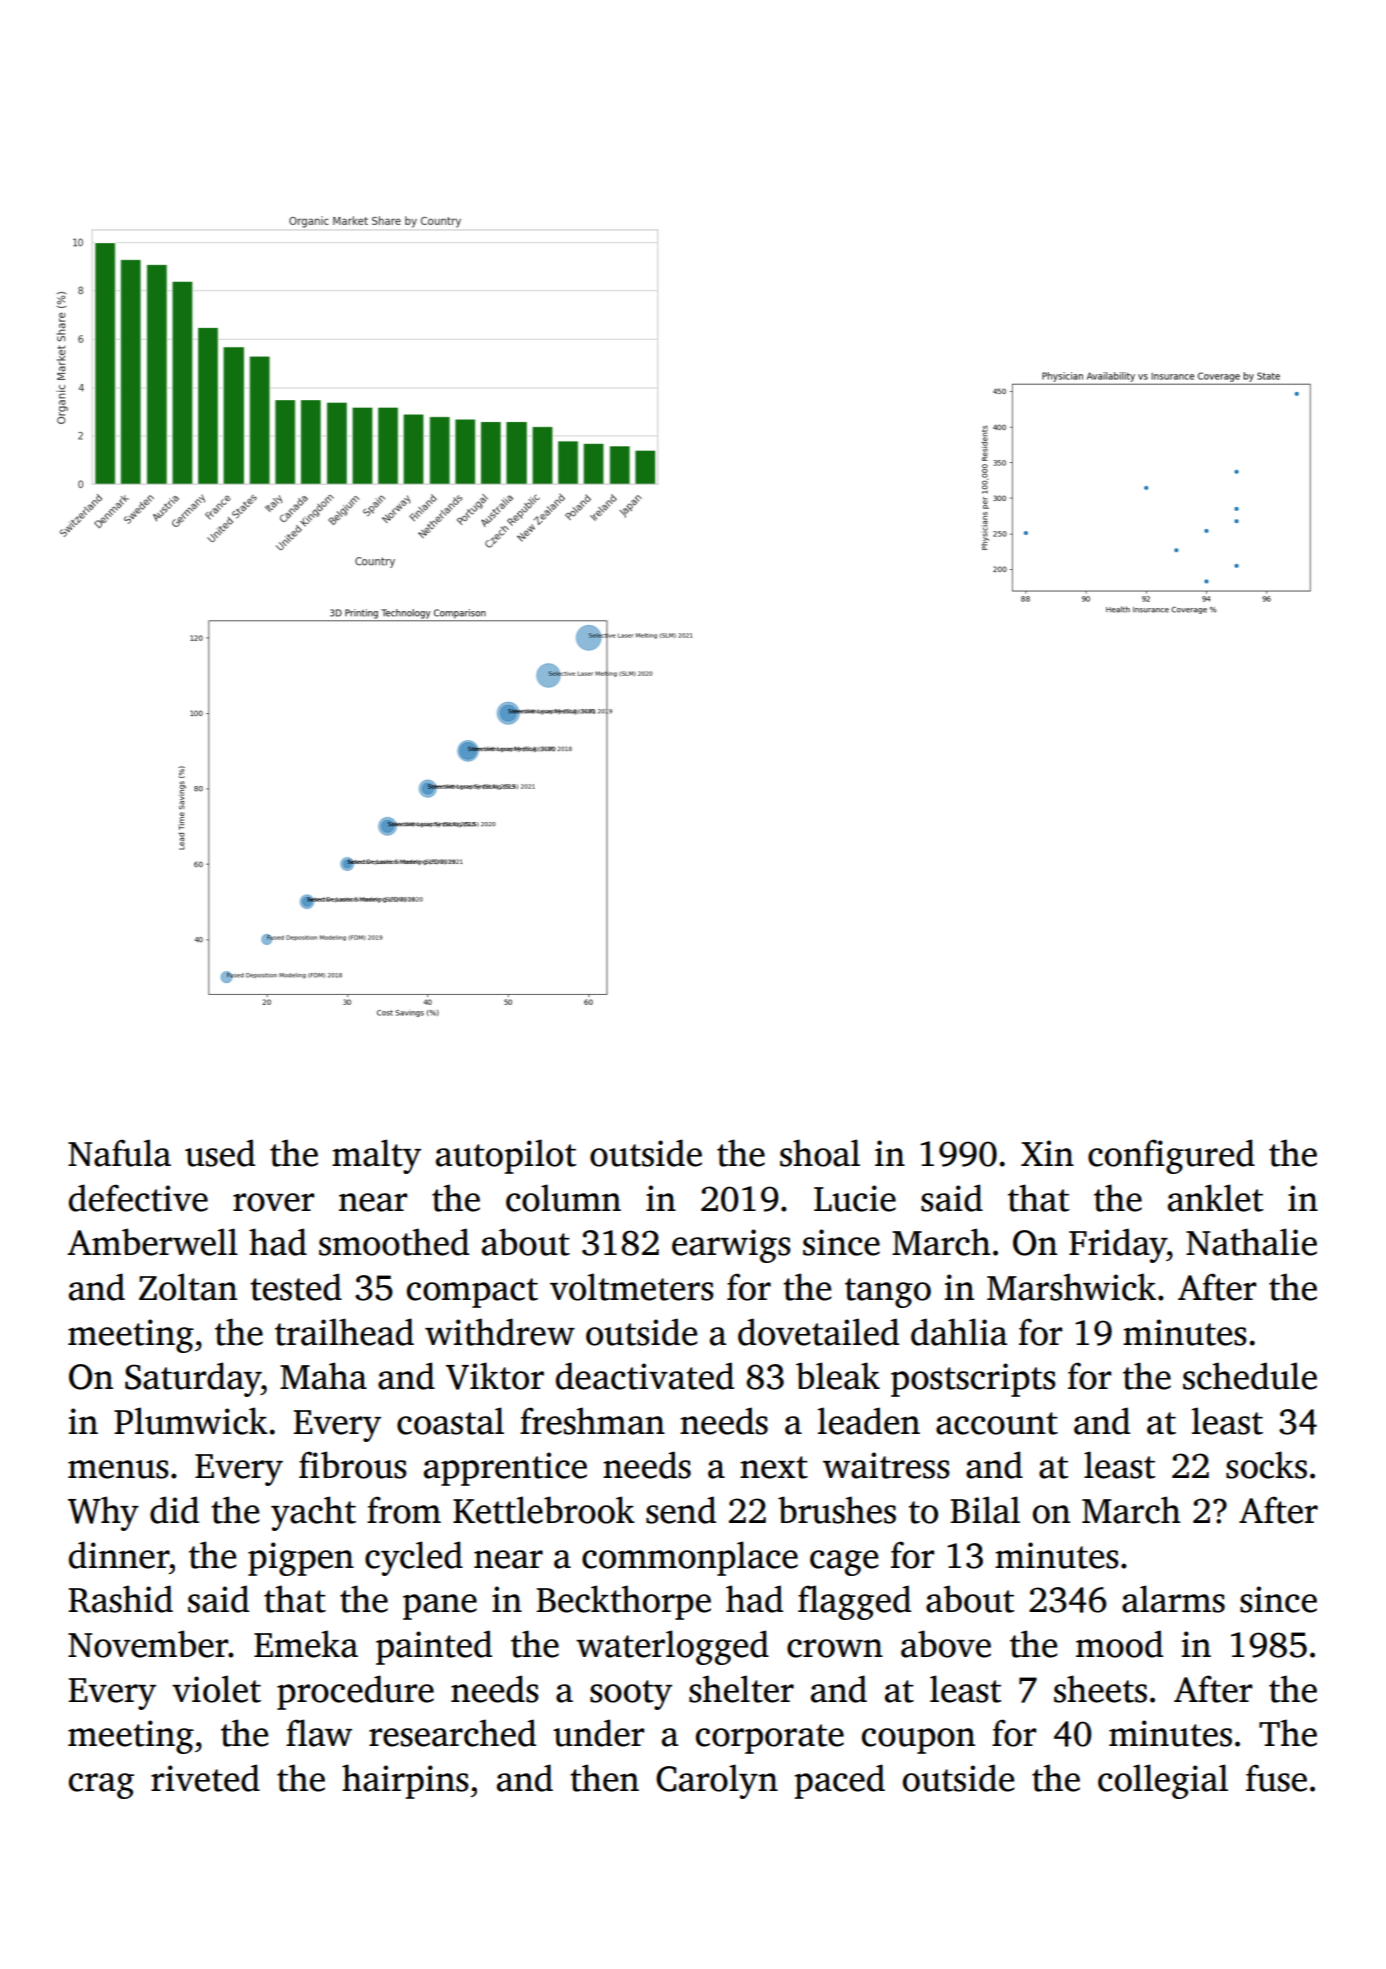 The height and width of the screenshot is (1969, 1386). Describe the element at coordinates (623, 1602) in the screenshot. I see `Beckthorpe` at that location.
